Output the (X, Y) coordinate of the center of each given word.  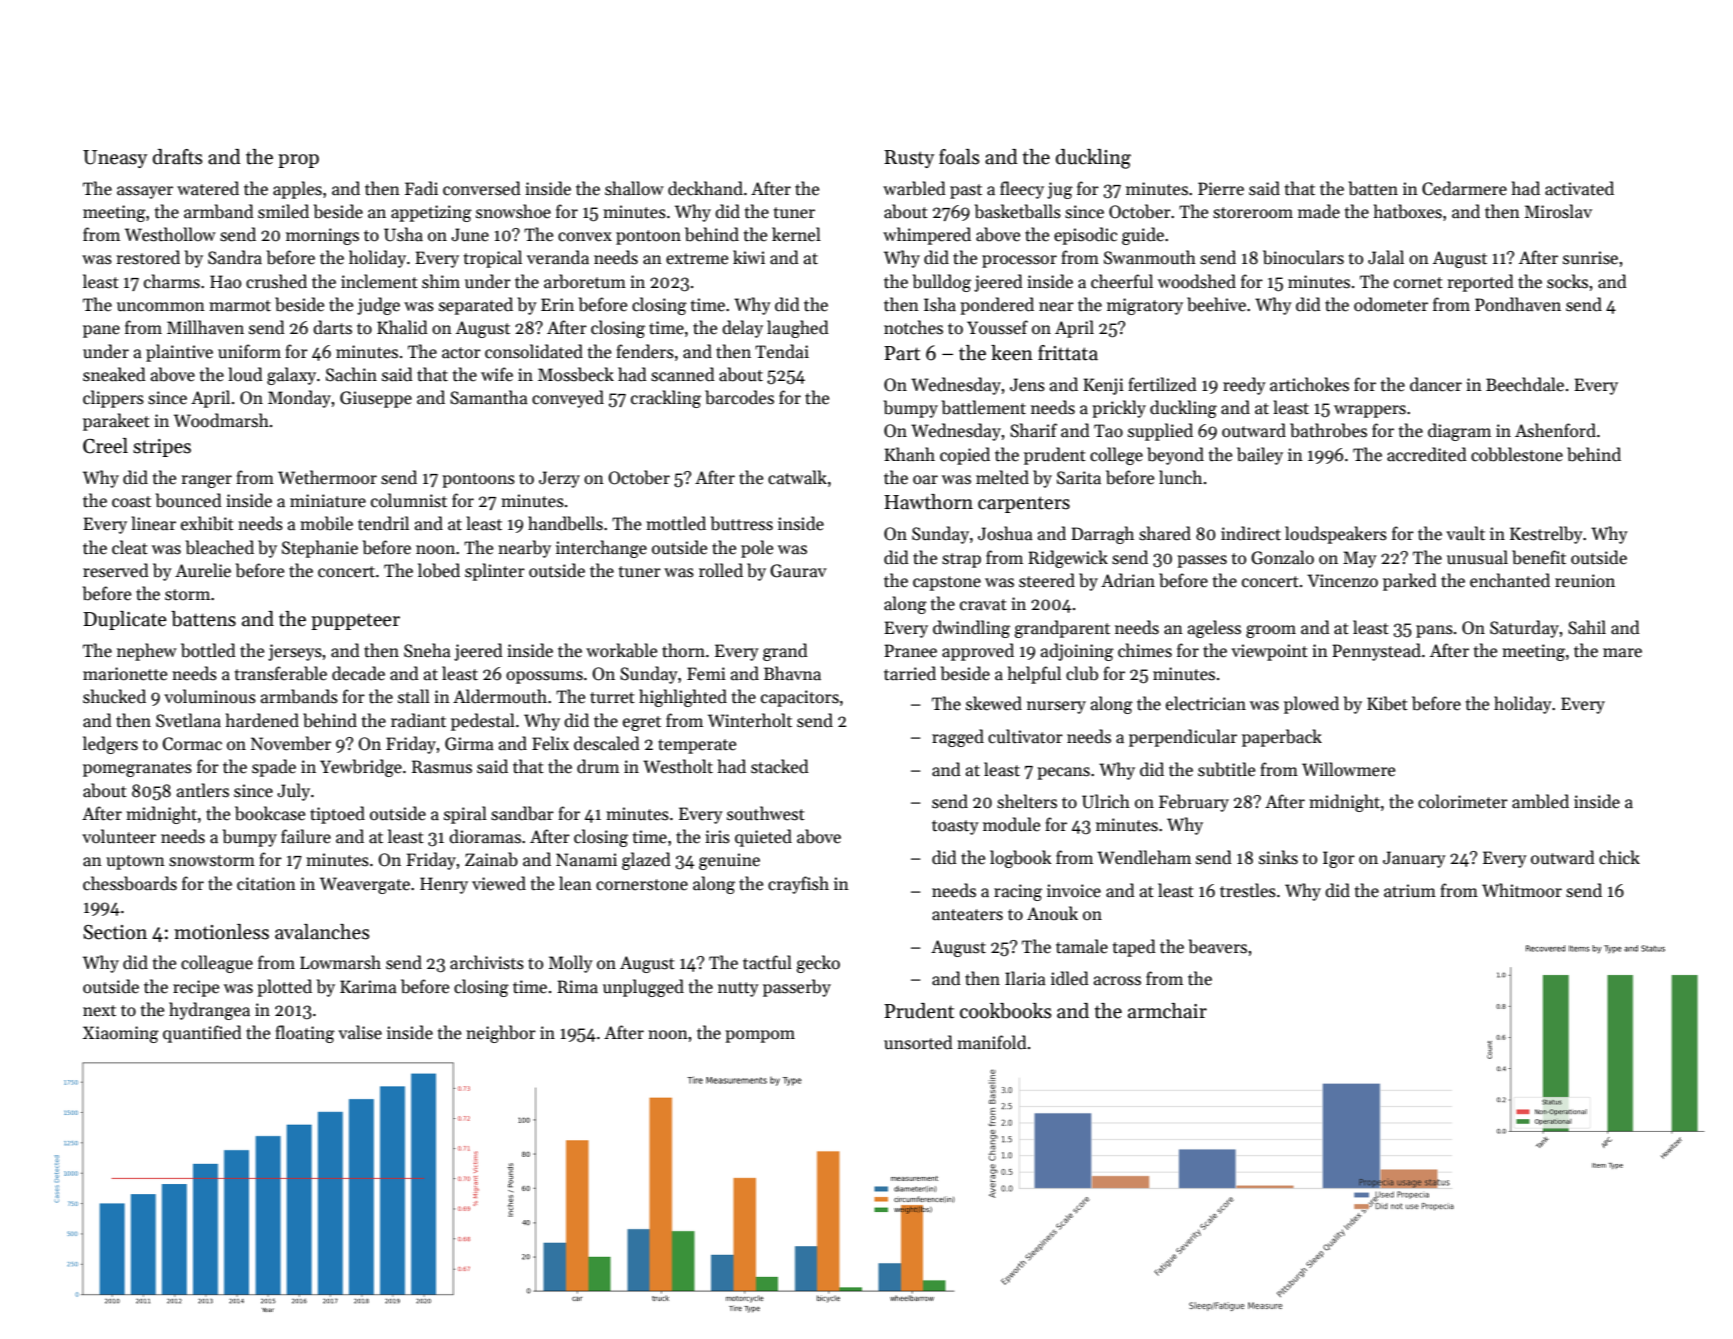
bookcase (270, 813)
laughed (798, 329)
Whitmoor (1522, 890)
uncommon (161, 307)
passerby (797, 988)
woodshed (1197, 281)
